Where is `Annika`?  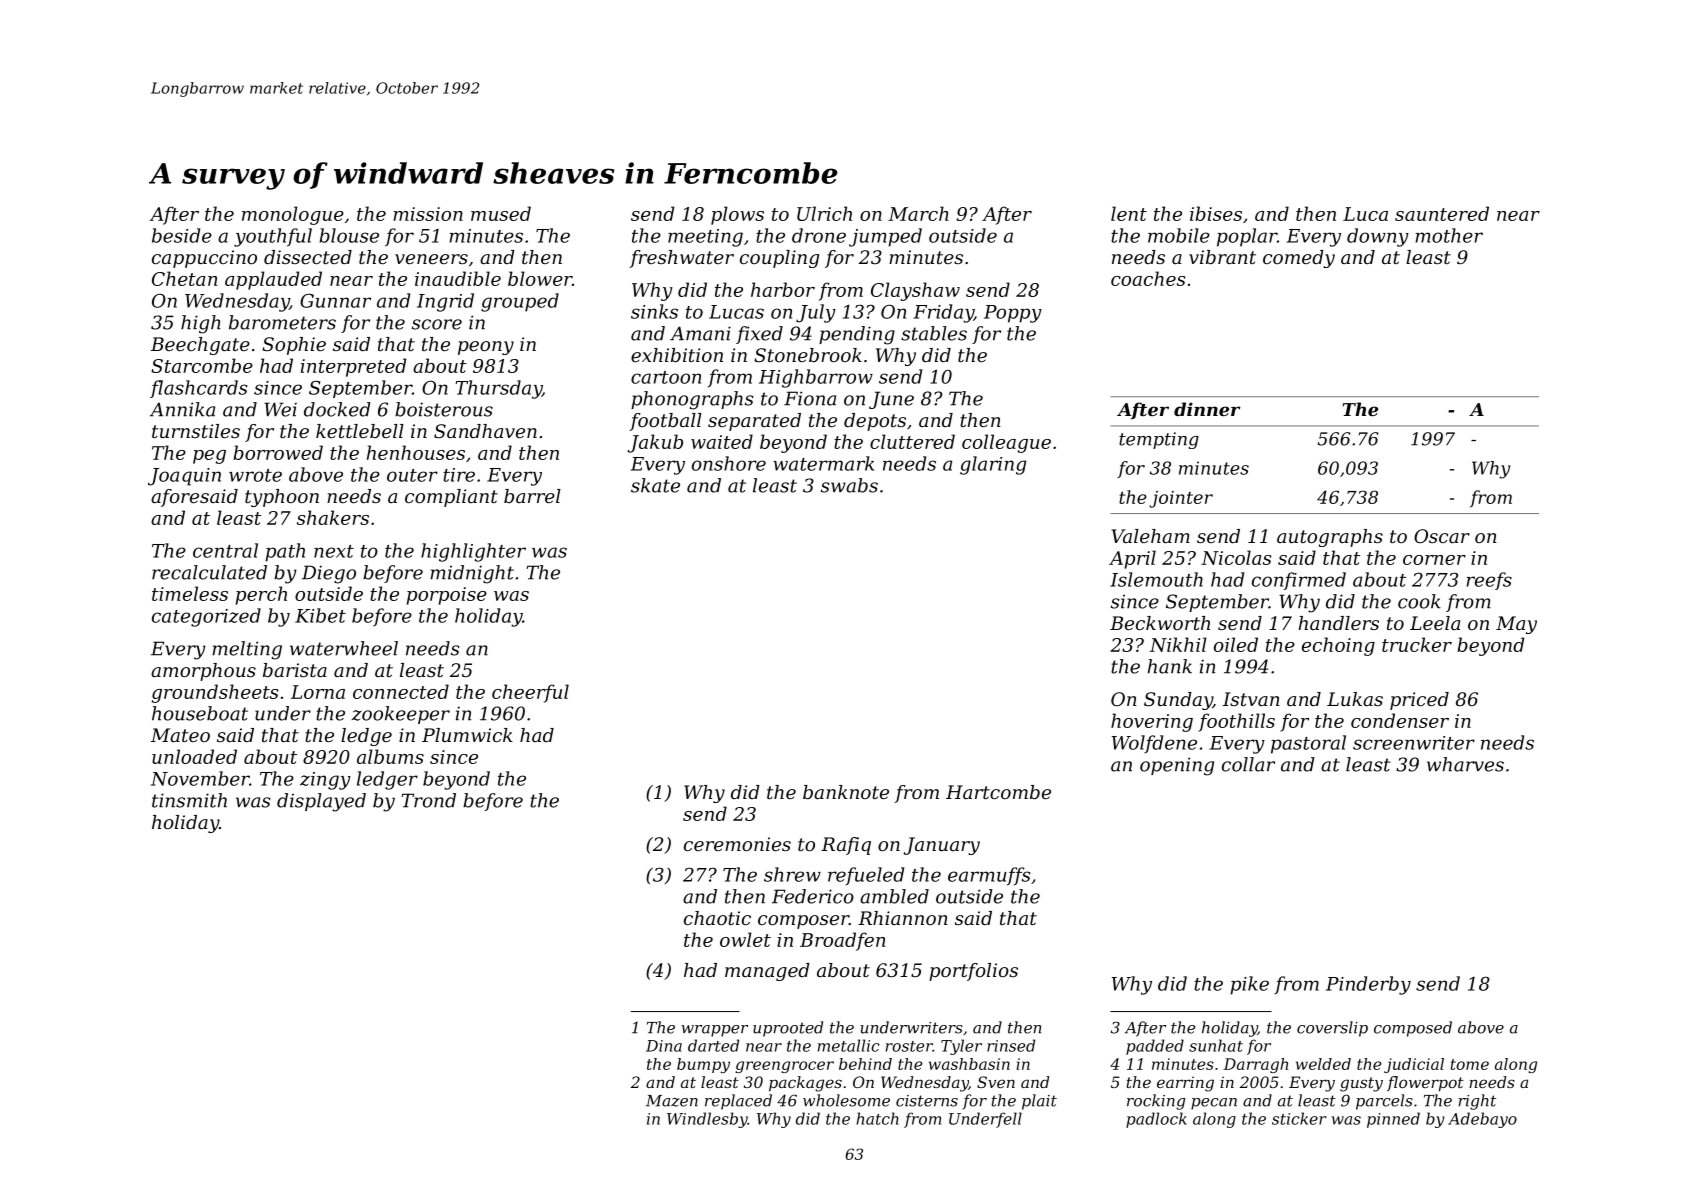 Annika is located at coordinates (182, 409).
